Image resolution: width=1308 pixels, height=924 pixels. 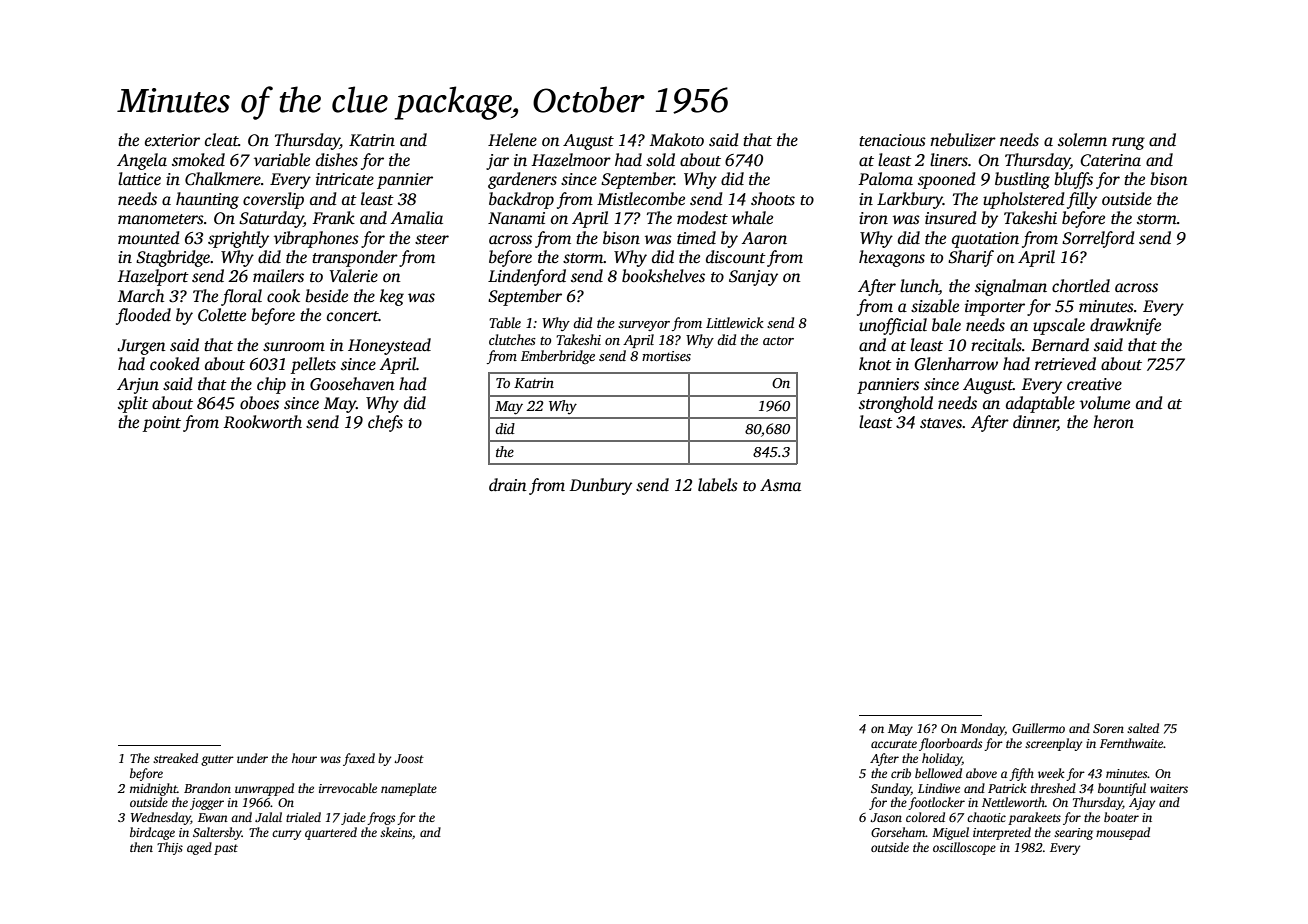 What do you see at coordinates (172, 140) in the image?
I see `exterior` at bounding box center [172, 140].
